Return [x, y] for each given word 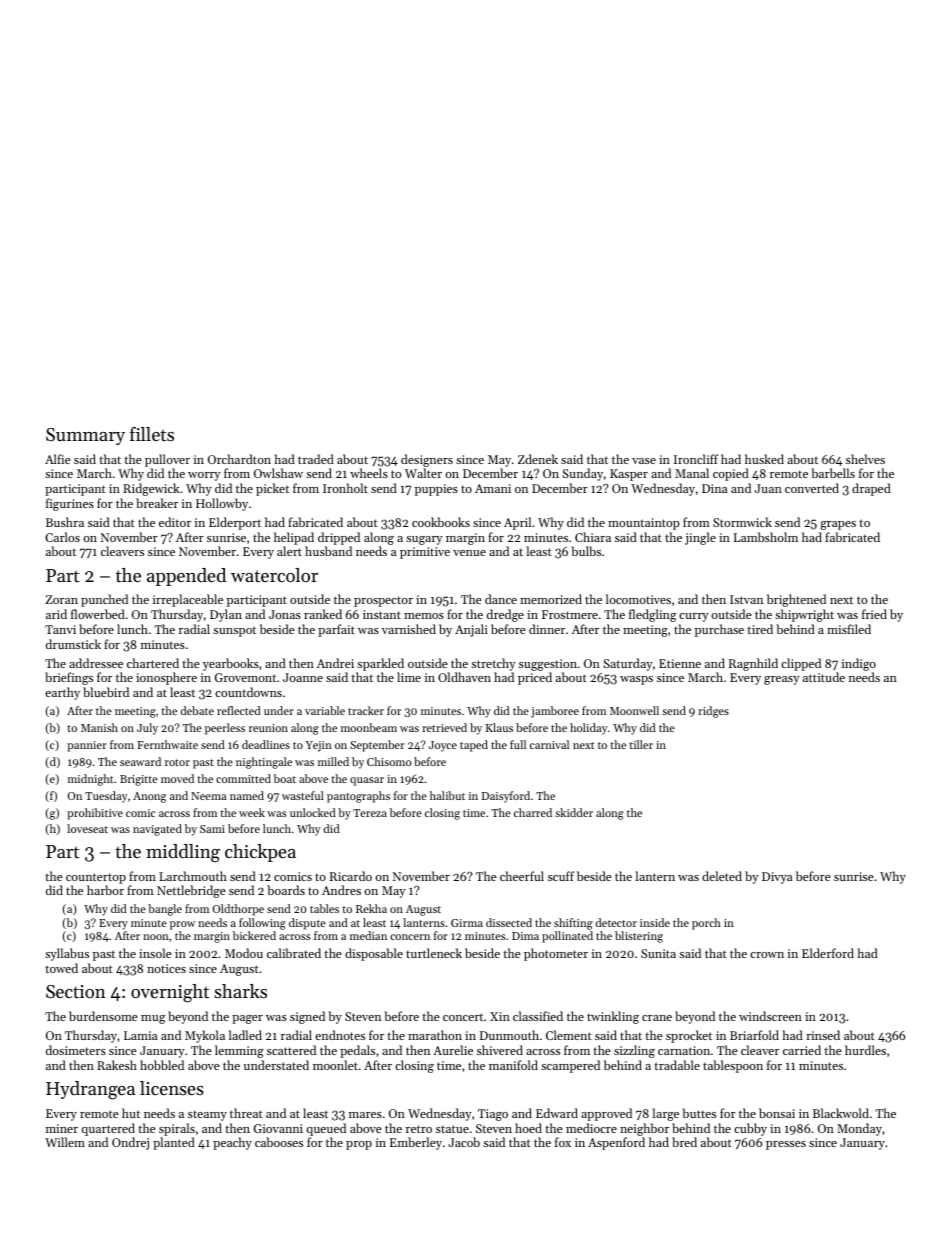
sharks [240, 991]
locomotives [638, 599]
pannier [87, 746]
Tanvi [60, 629]
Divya [777, 878]
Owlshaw [278, 473]
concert [463, 1017]
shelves [865, 459]
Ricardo [351, 876]
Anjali [471, 630]
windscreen [770, 1016]
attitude [824, 677]
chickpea [260, 853]
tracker [366, 710]
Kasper [629, 475]
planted [174, 1143]
